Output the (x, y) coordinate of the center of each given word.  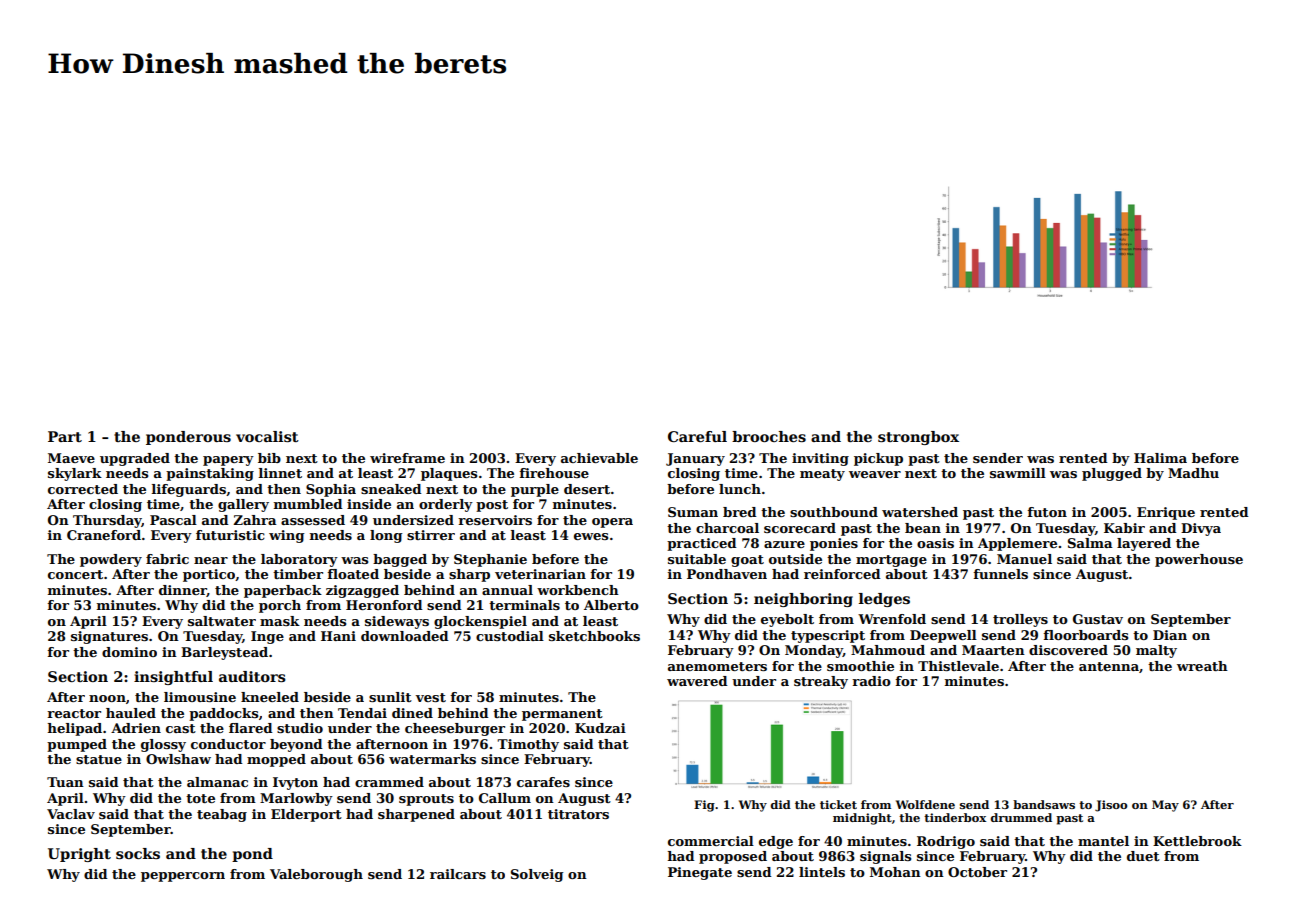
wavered (697, 681)
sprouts (426, 800)
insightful (173, 678)
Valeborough (316, 875)
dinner (183, 591)
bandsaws (1044, 804)
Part (65, 436)
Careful (697, 436)
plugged (1112, 474)
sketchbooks (594, 636)
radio (871, 681)
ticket (838, 804)
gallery (243, 505)
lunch (740, 489)
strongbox (918, 438)
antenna (1109, 666)
